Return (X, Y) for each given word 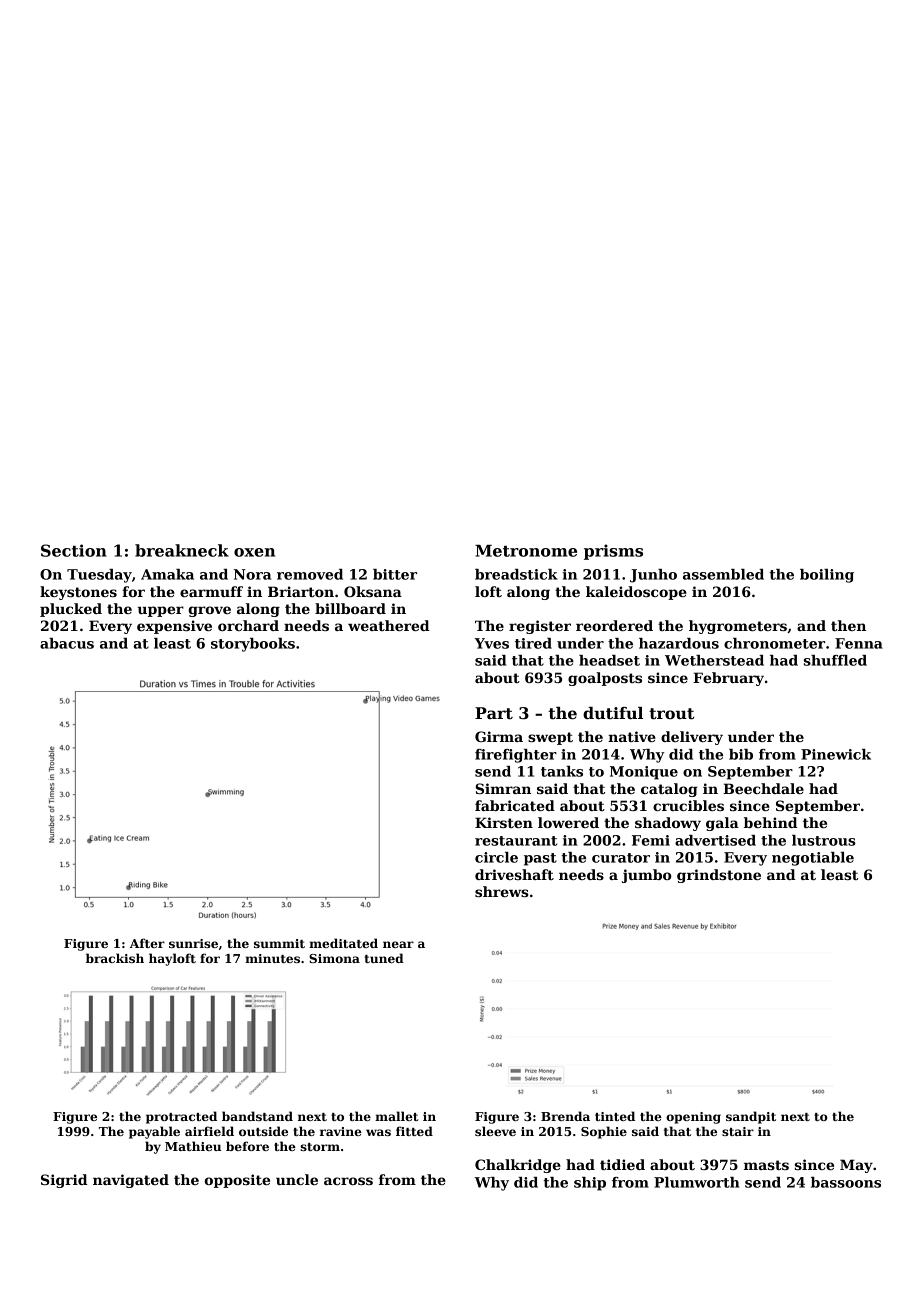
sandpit (751, 1117)
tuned (384, 958)
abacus (67, 643)
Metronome (526, 551)
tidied (622, 1164)
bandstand (257, 1116)
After (147, 943)
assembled (723, 574)
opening (693, 1118)
